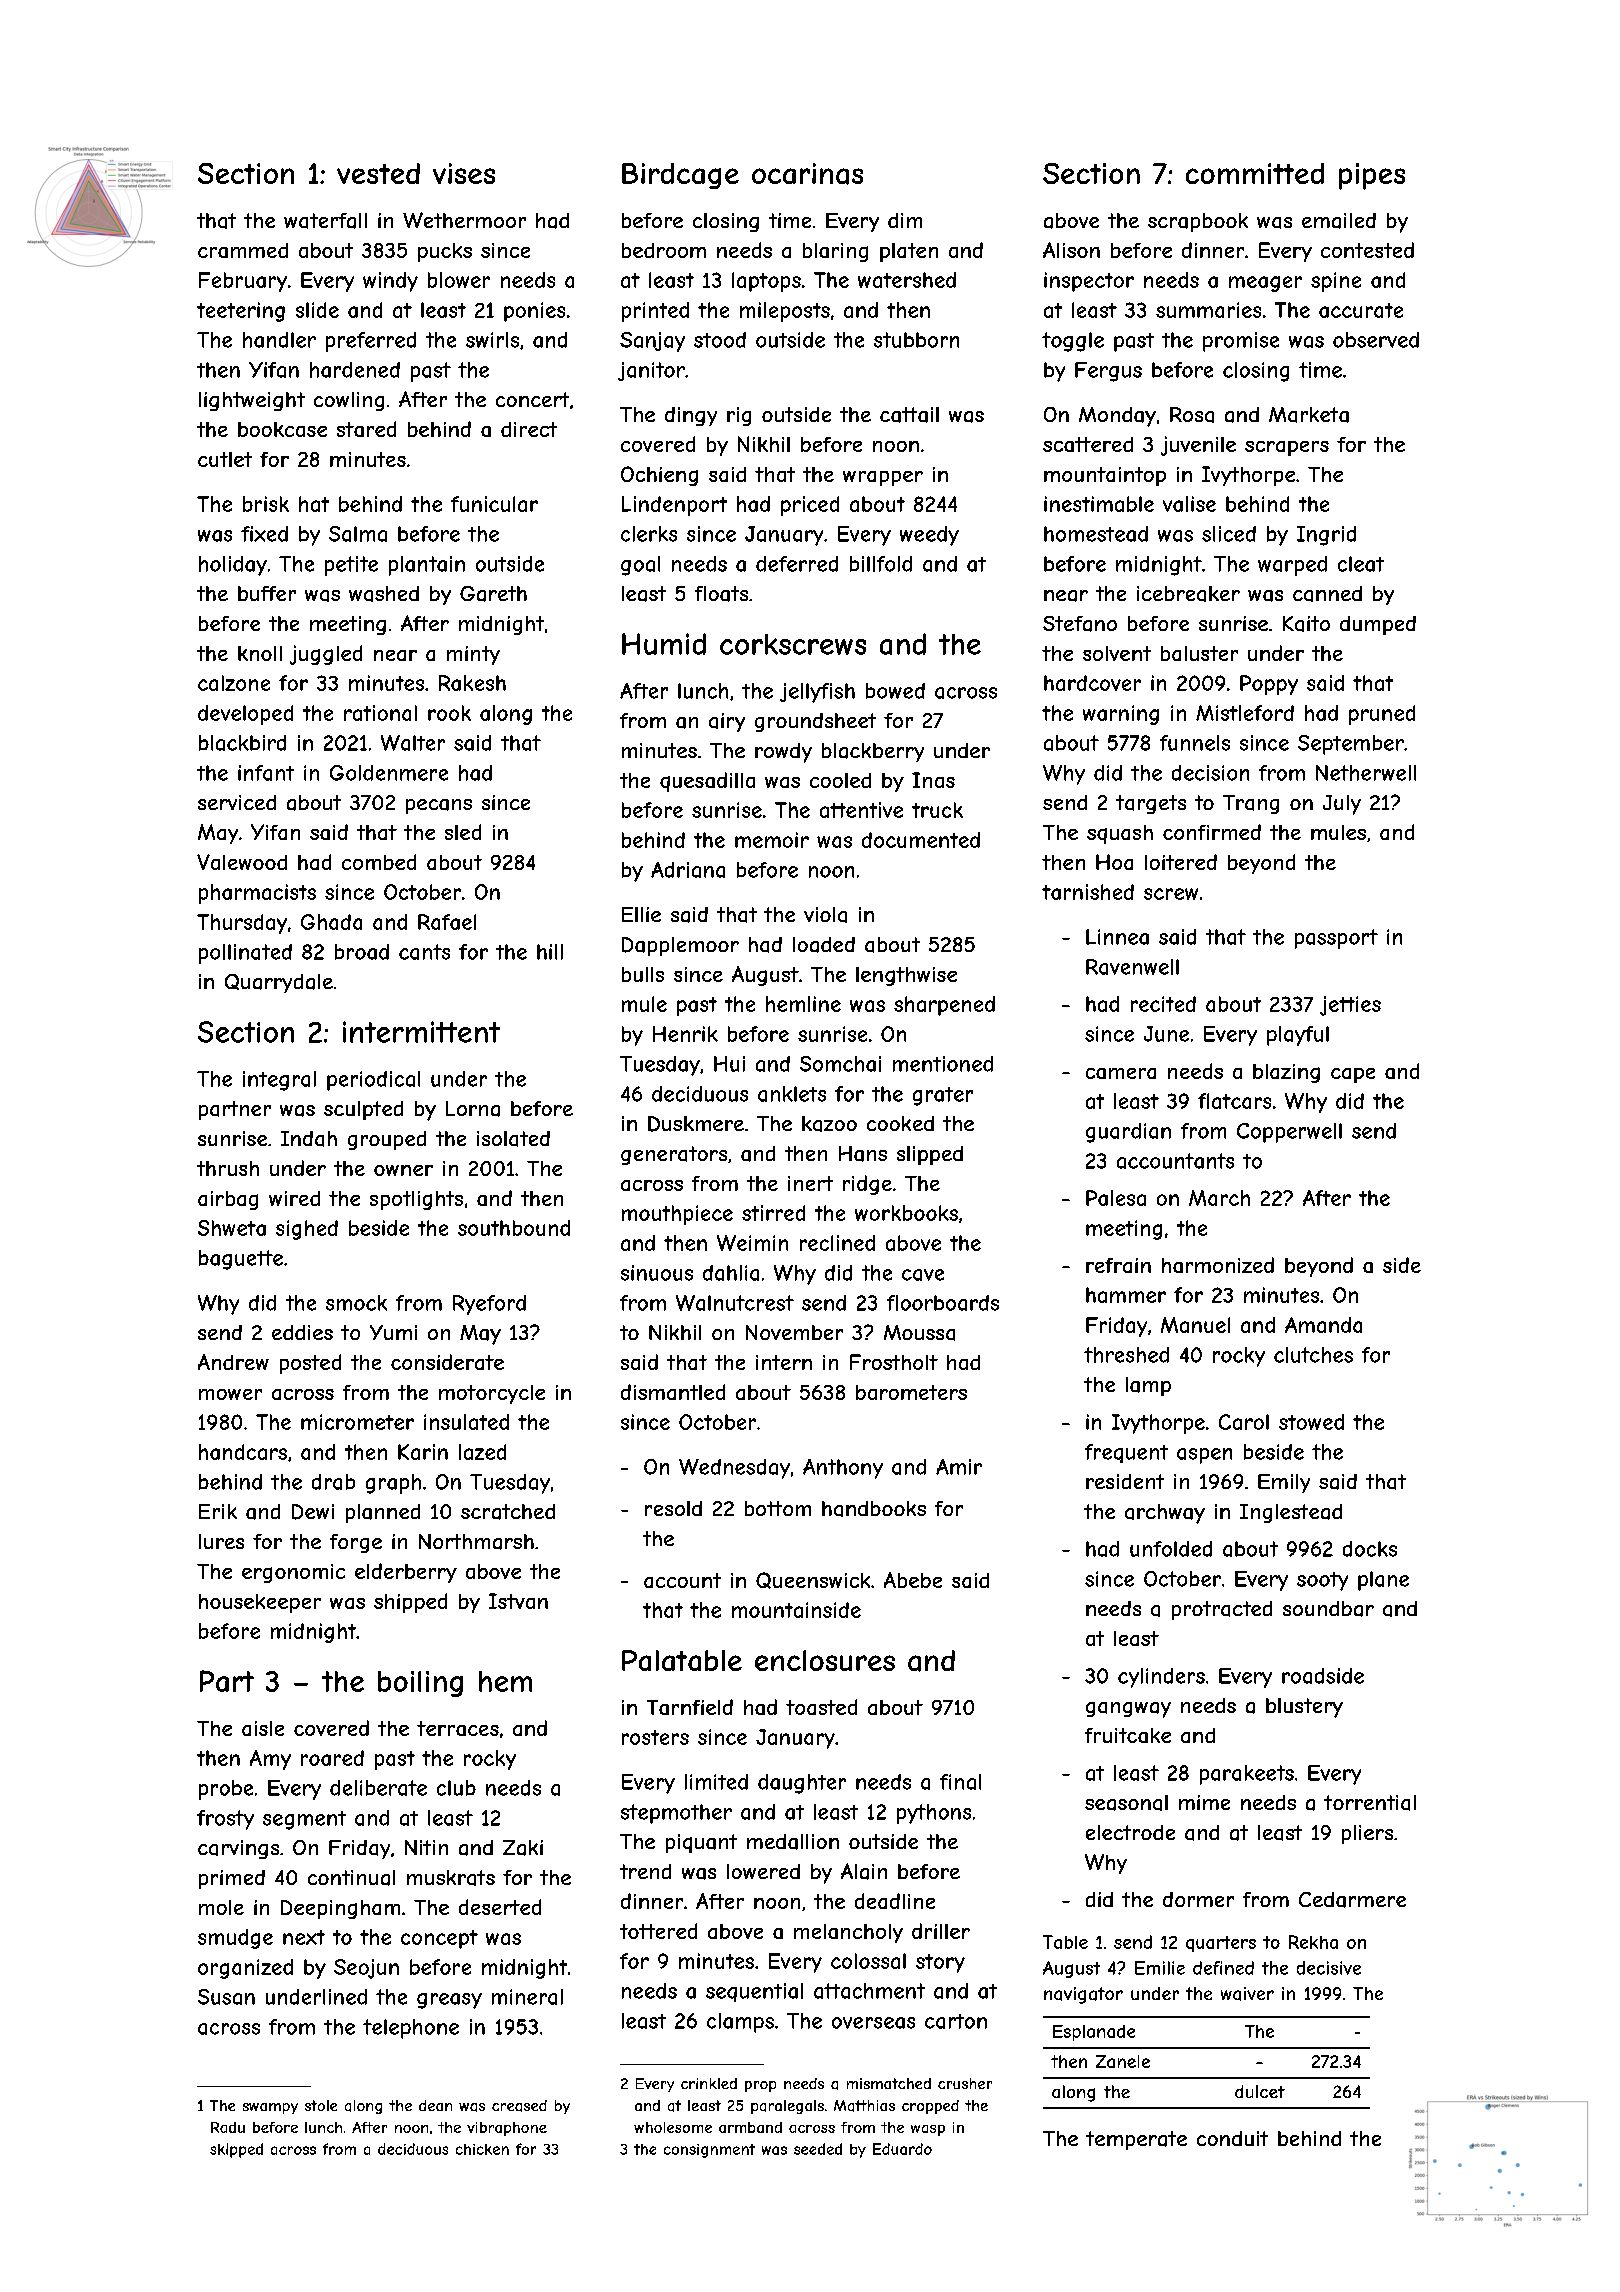 Image resolution: width=1620 pixels, height=2292 pixels. Describe the element at coordinates (257, 894) in the image. I see `pharmacists` at that location.
